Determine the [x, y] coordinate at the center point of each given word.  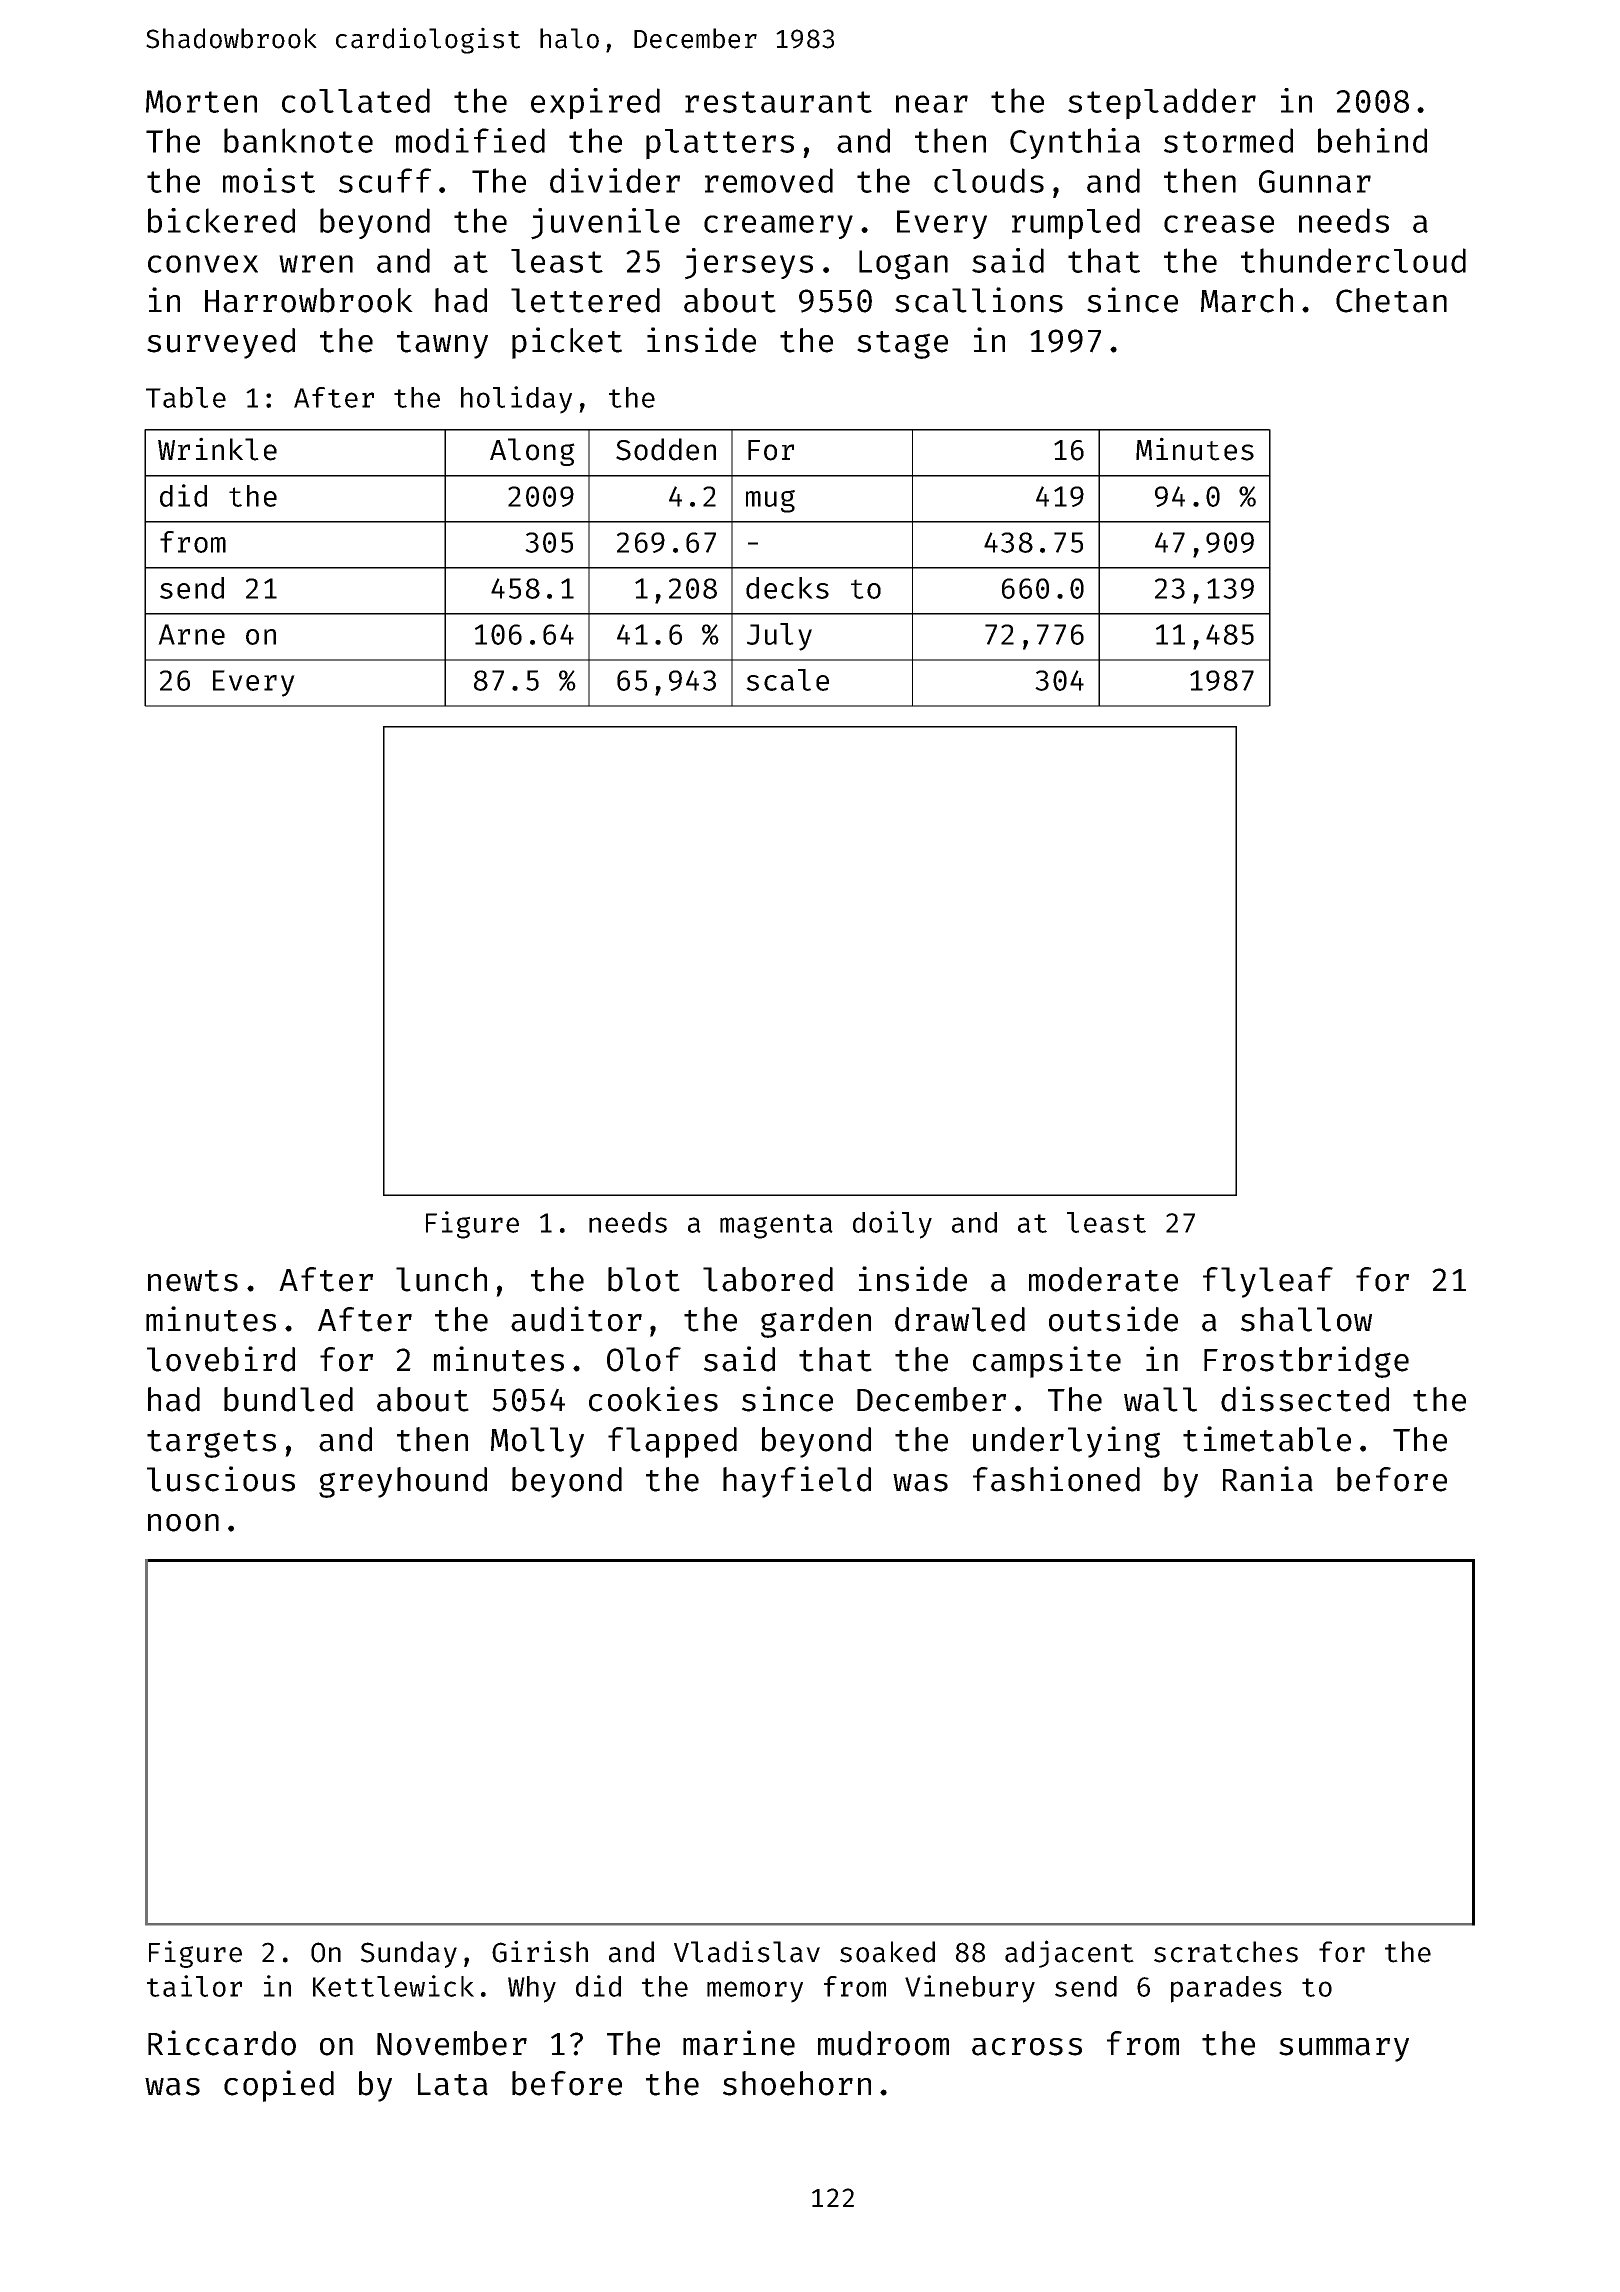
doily [892, 1225]
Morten [201, 101]
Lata [453, 2084]
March [1247, 300]
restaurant [778, 102]
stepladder [1162, 104]
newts [193, 1281]
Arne [191, 634]
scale [787, 680]
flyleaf [1268, 1282]
